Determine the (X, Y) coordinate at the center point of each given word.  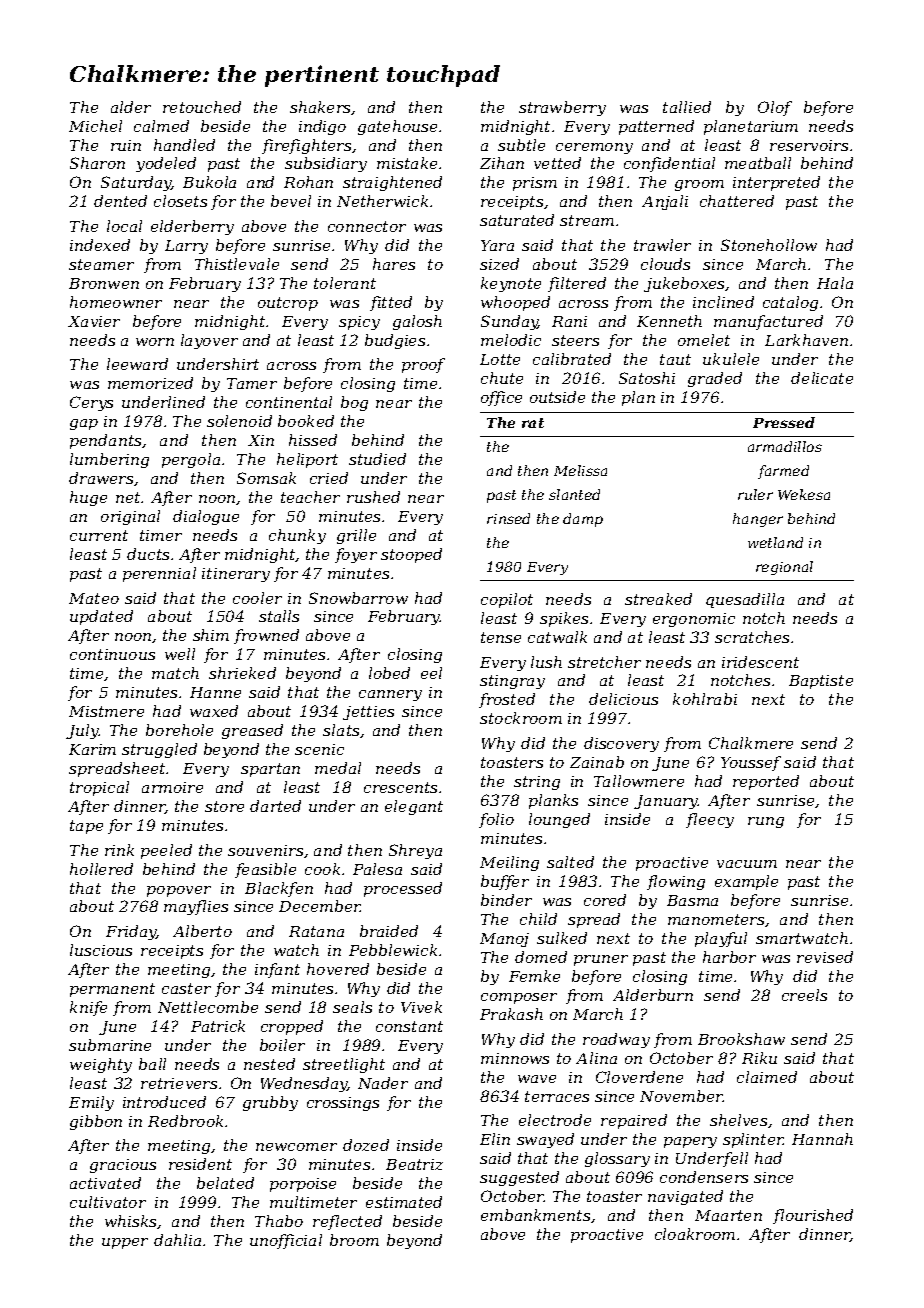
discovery (621, 744)
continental (289, 402)
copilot (507, 600)
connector (367, 226)
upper (125, 1243)
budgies (395, 341)
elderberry (192, 227)
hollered (101, 869)
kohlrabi (705, 699)
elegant (414, 807)
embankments (535, 1215)
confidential (669, 164)
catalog (790, 303)
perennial (159, 574)
